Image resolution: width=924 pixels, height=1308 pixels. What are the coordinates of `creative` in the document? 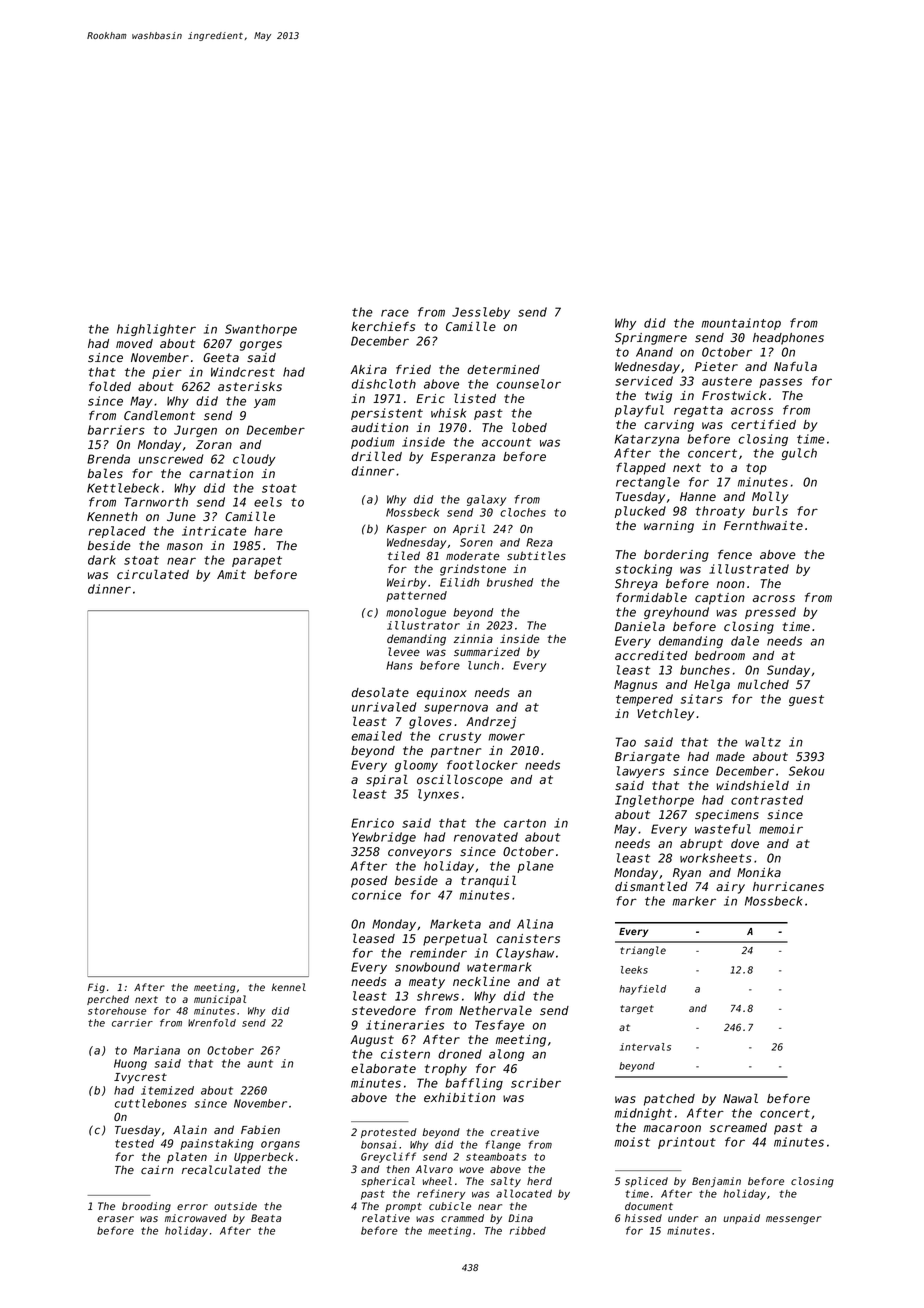 It's located at (515, 1132).
